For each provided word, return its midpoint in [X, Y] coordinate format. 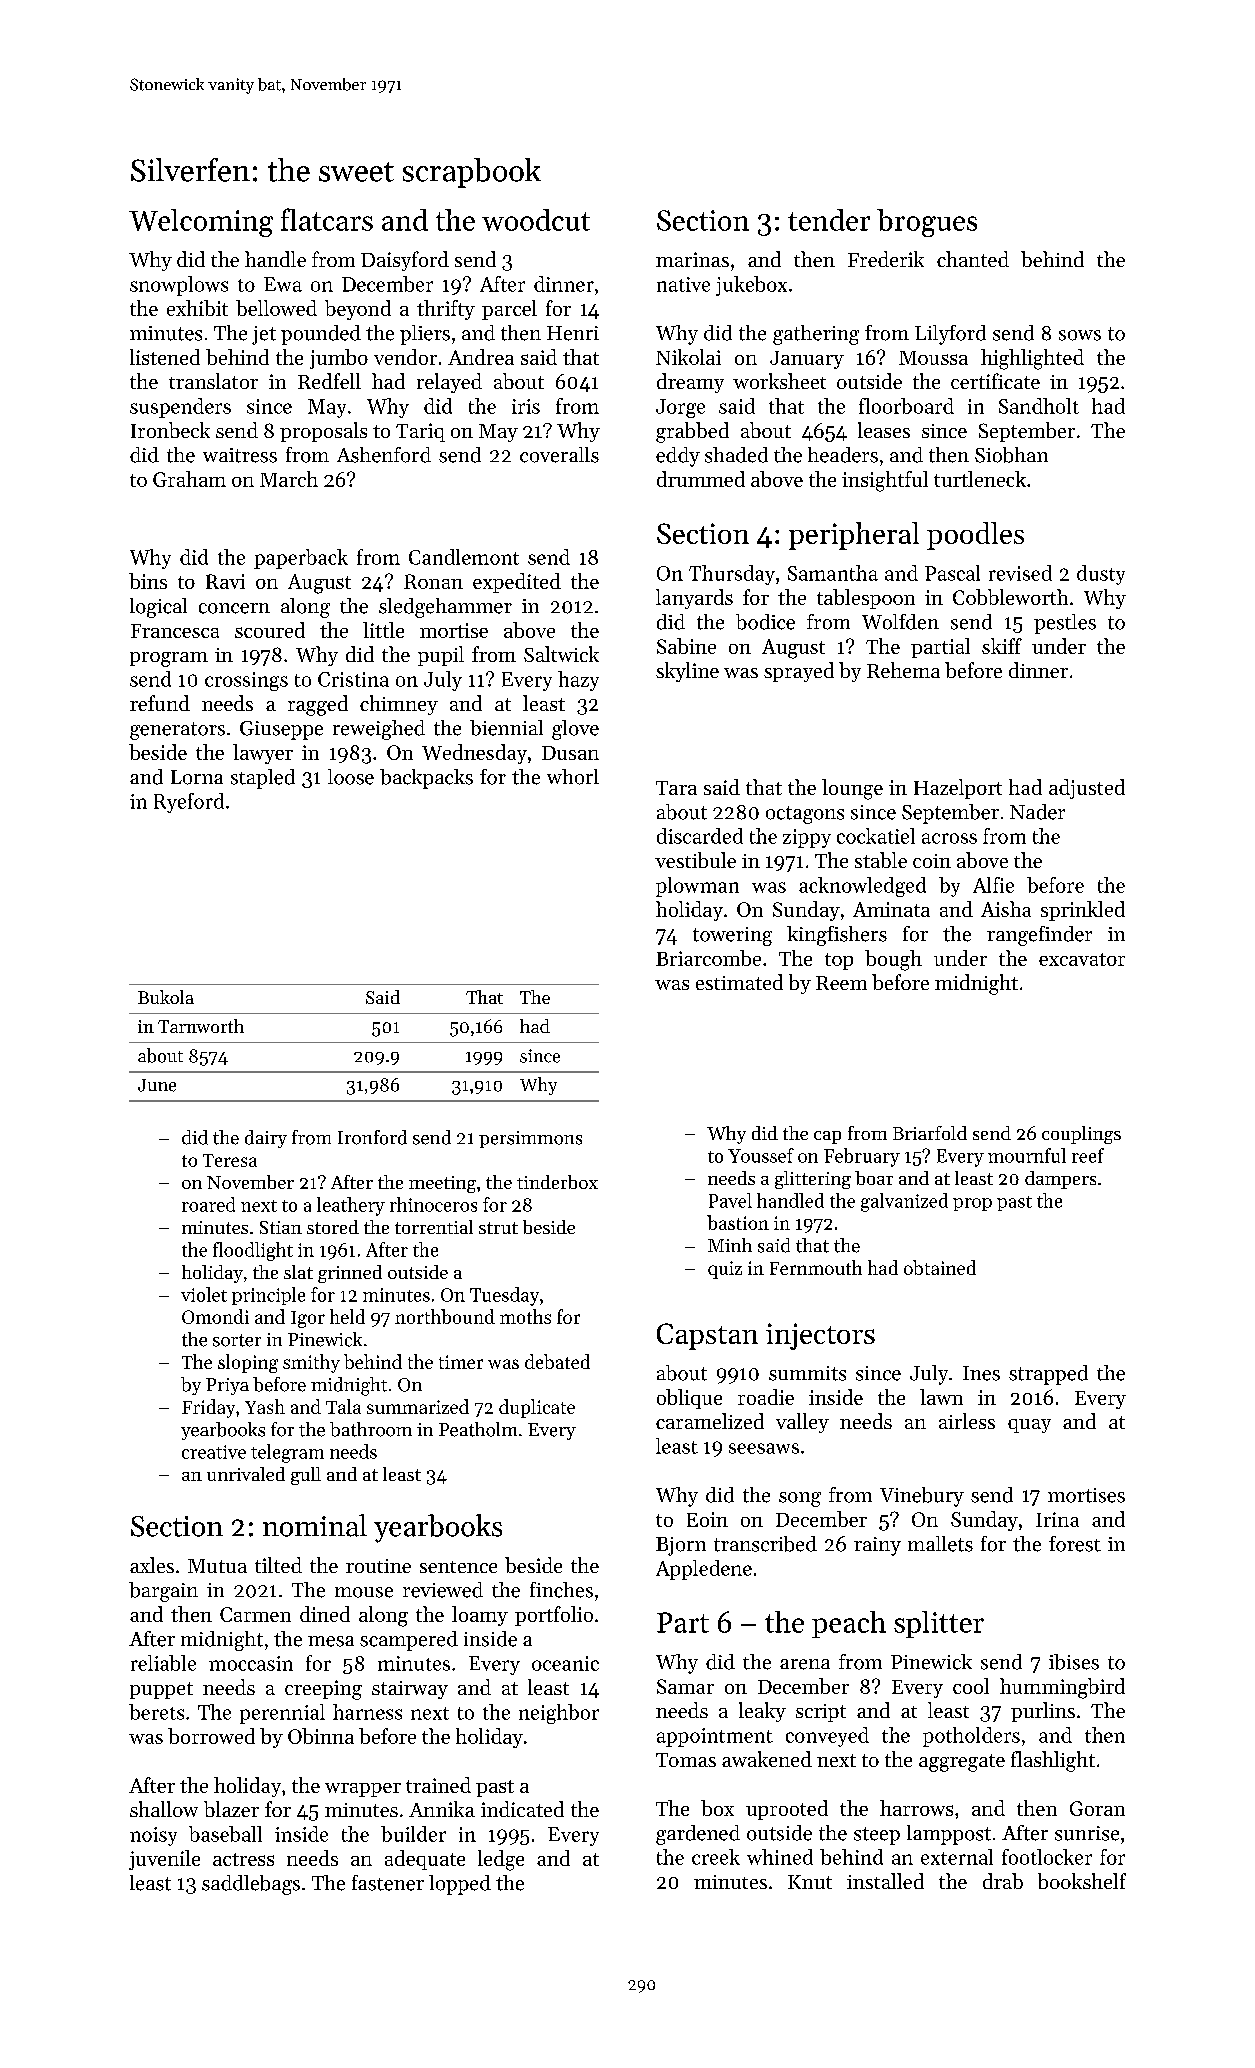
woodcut [536, 220]
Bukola [166, 997]
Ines [981, 1373]
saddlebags [251, 1885]
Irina [1057, 1519]
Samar [685, 1686]
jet [264, 335]
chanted [973, 259]
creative [214, 1452]
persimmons [530, 1139]
